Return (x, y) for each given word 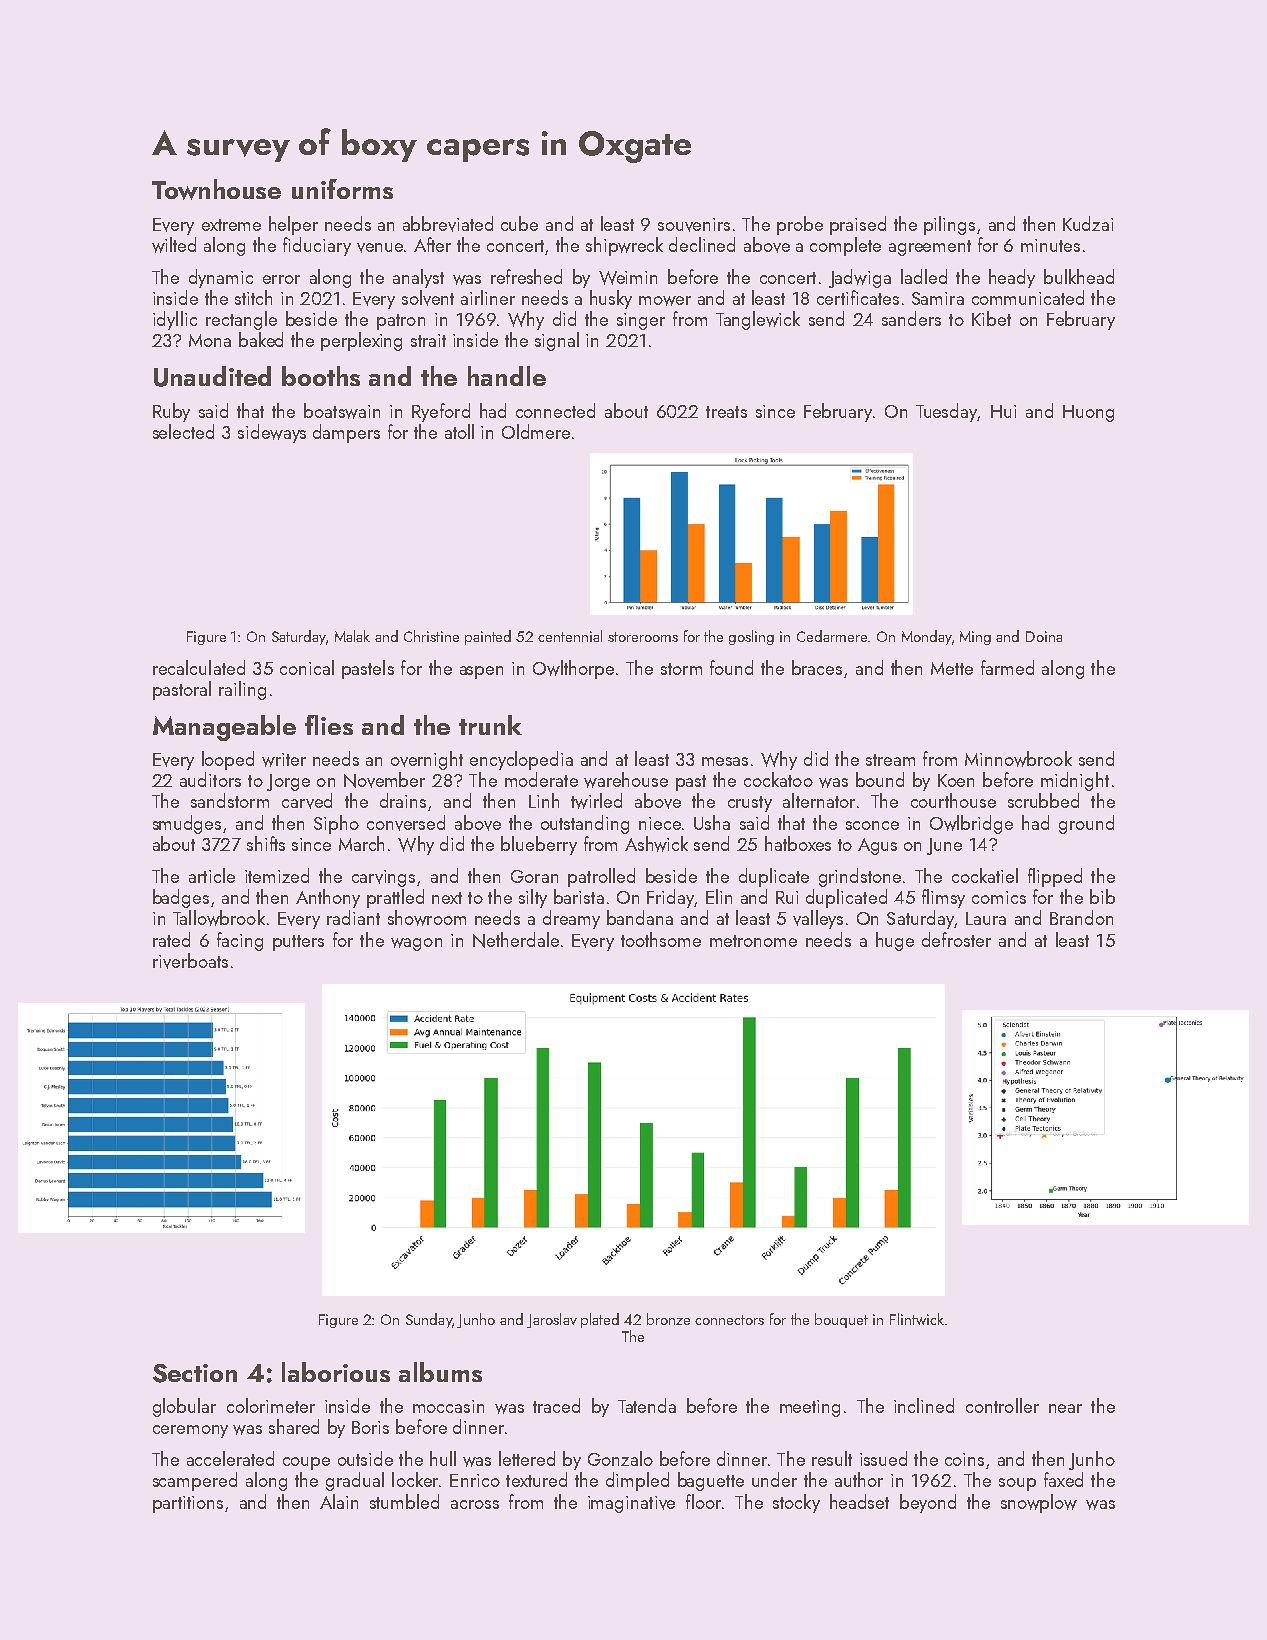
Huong (1088, 413)
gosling (751, 637)
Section (195, 1373)
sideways (272, 433)
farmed (1007, 667)
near (1065, 1408)
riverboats (190, 961)
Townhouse (216, 189)
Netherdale (516, 940)
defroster (956, 939)
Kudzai (1088, 223)
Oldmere (536, 431)
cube (519, 223)
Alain (339, 1501)
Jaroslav (552, 1320)
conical (307, 667)
